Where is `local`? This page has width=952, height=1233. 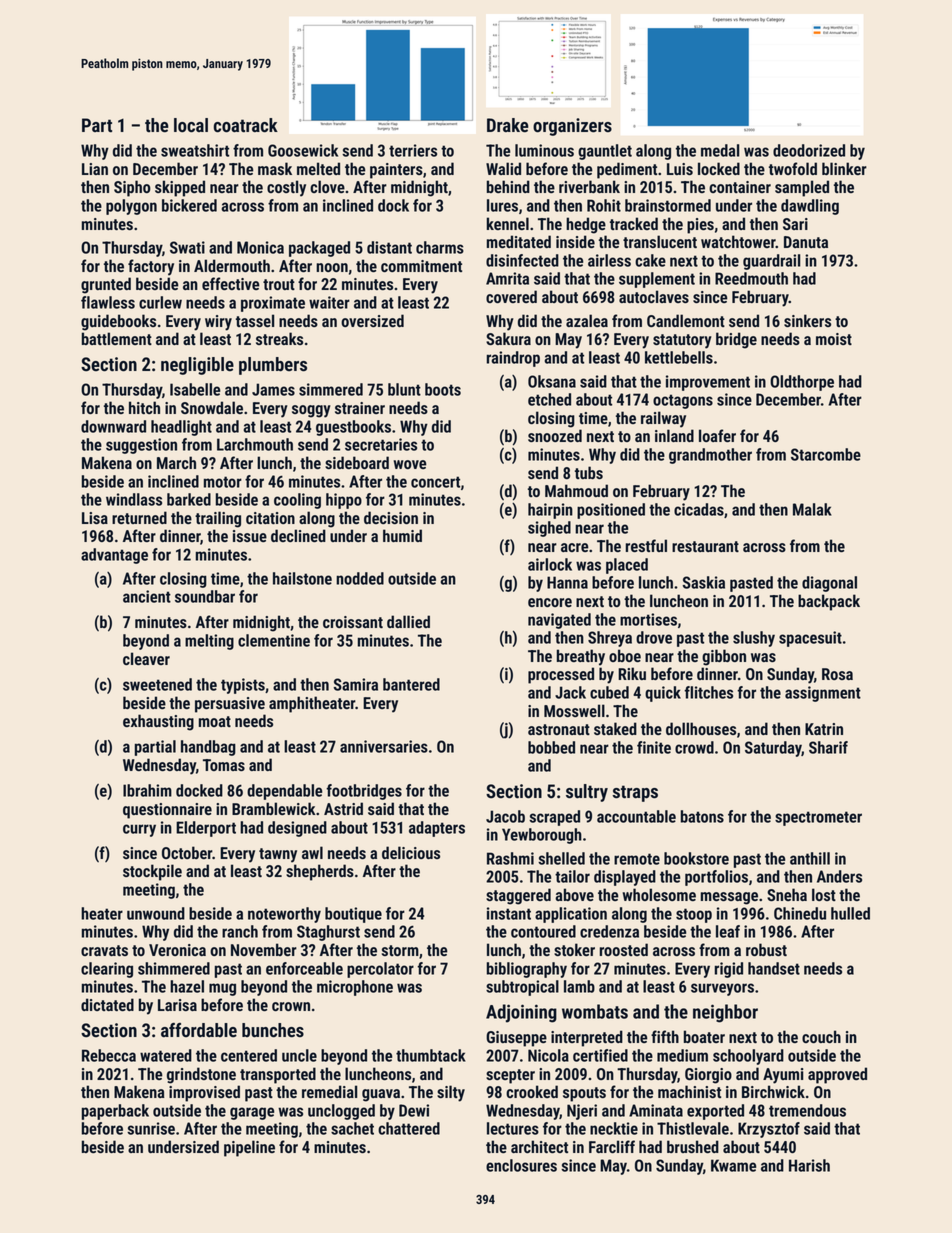
local is located at coordinates (191, 125).
